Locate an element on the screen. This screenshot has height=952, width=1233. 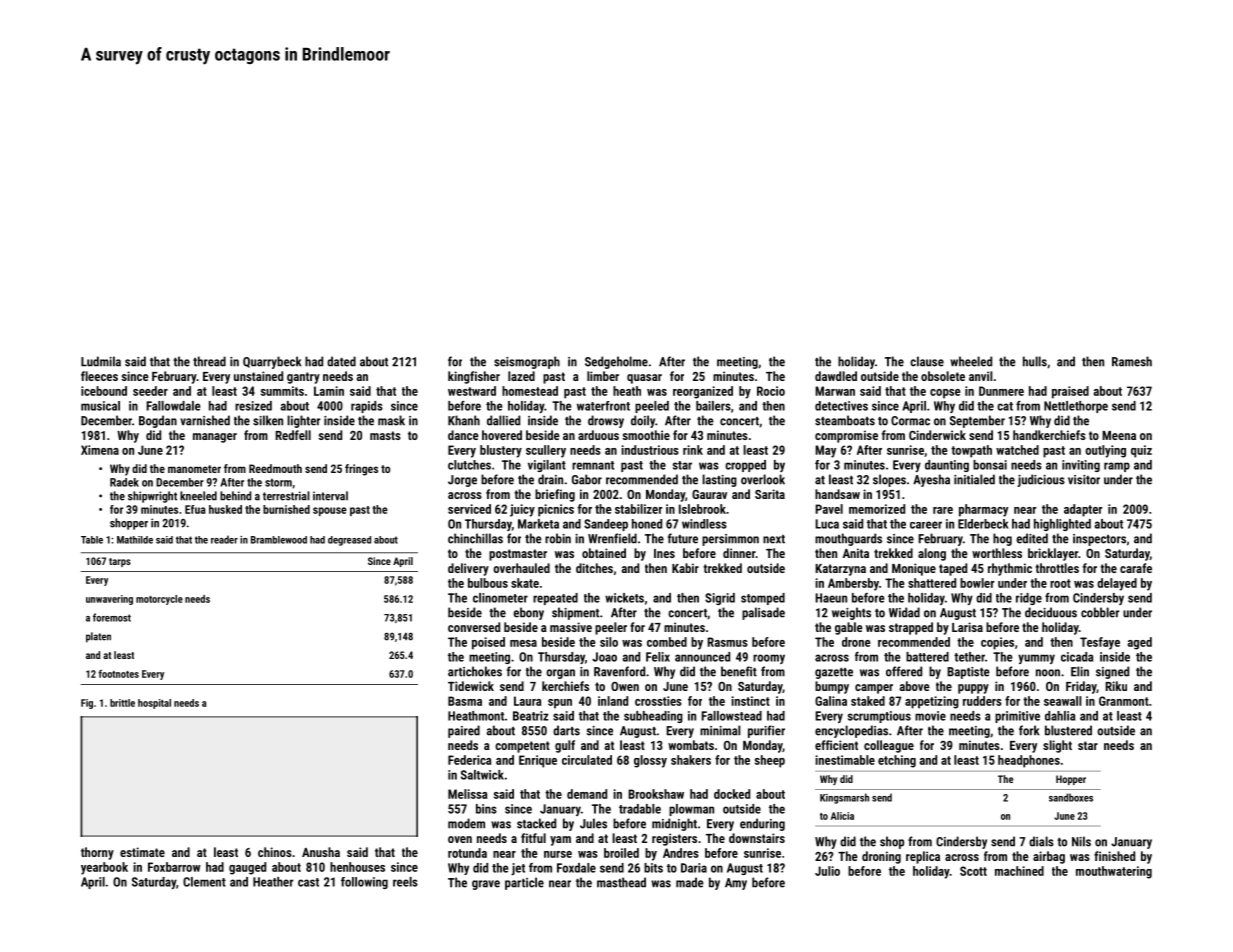
adapter is located at coordinates (1083, 510).
